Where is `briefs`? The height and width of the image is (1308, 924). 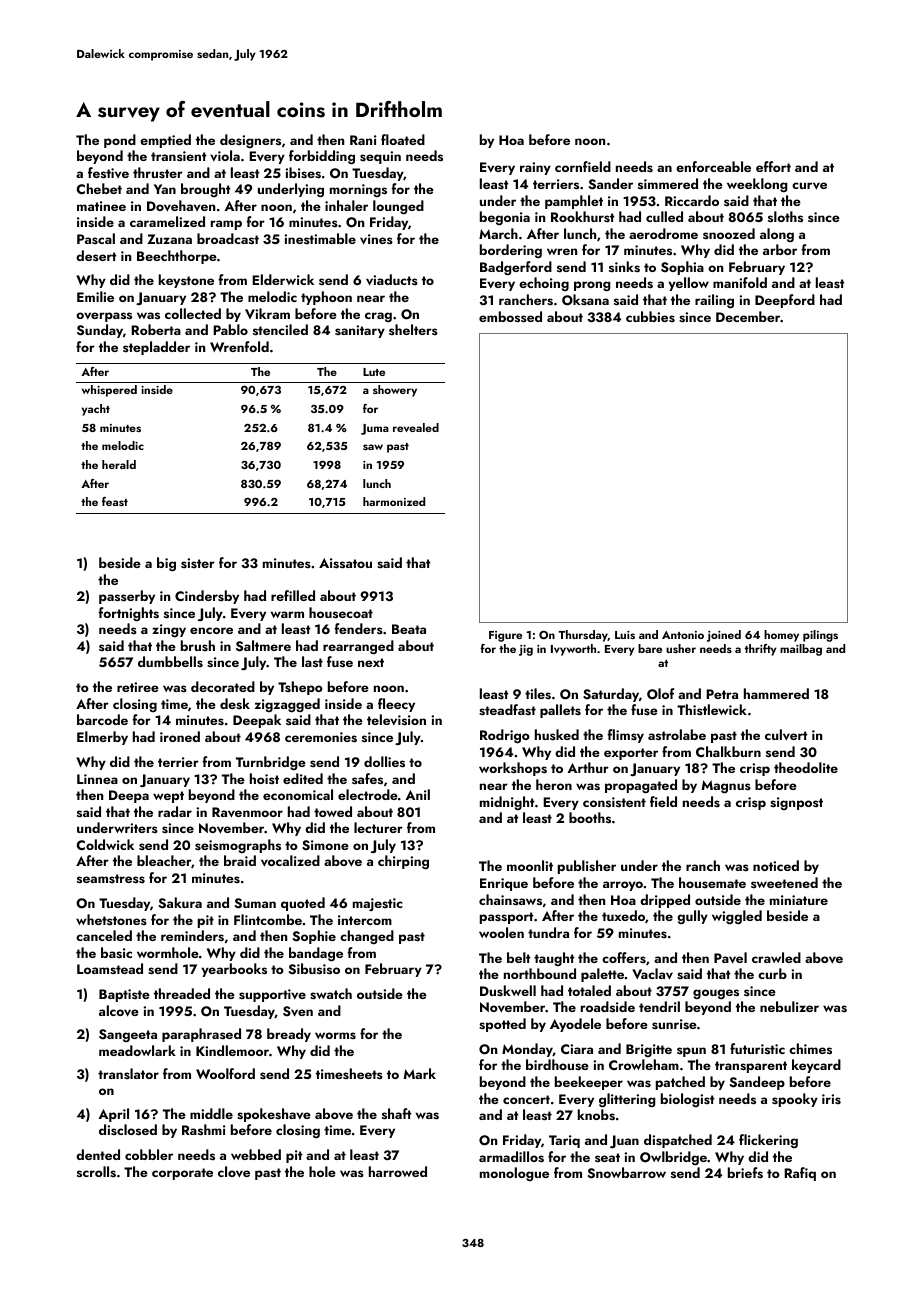 briefs is located at coordinates (745, 1173).
